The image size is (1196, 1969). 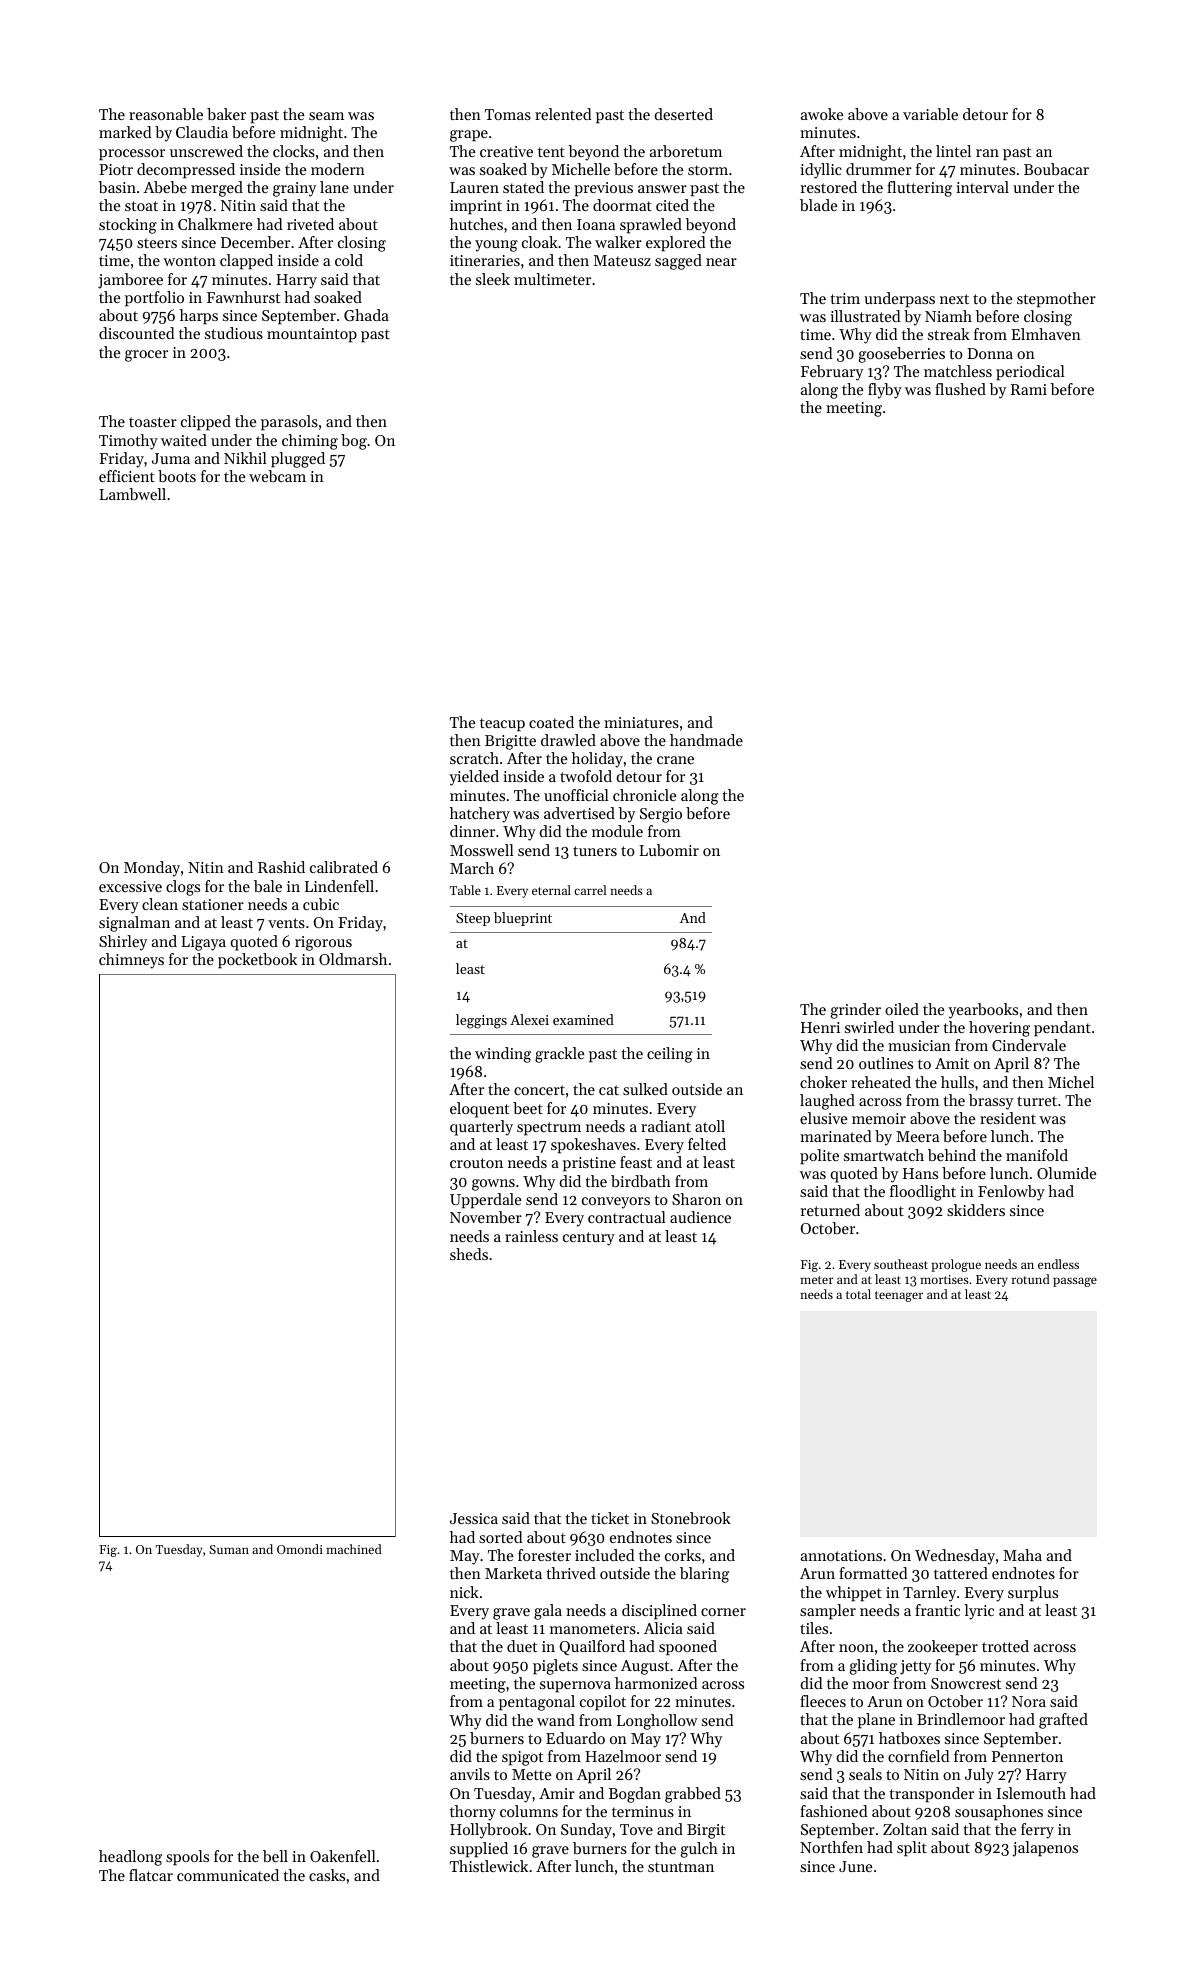 I want to click on near, so click(x=721, y=262).
